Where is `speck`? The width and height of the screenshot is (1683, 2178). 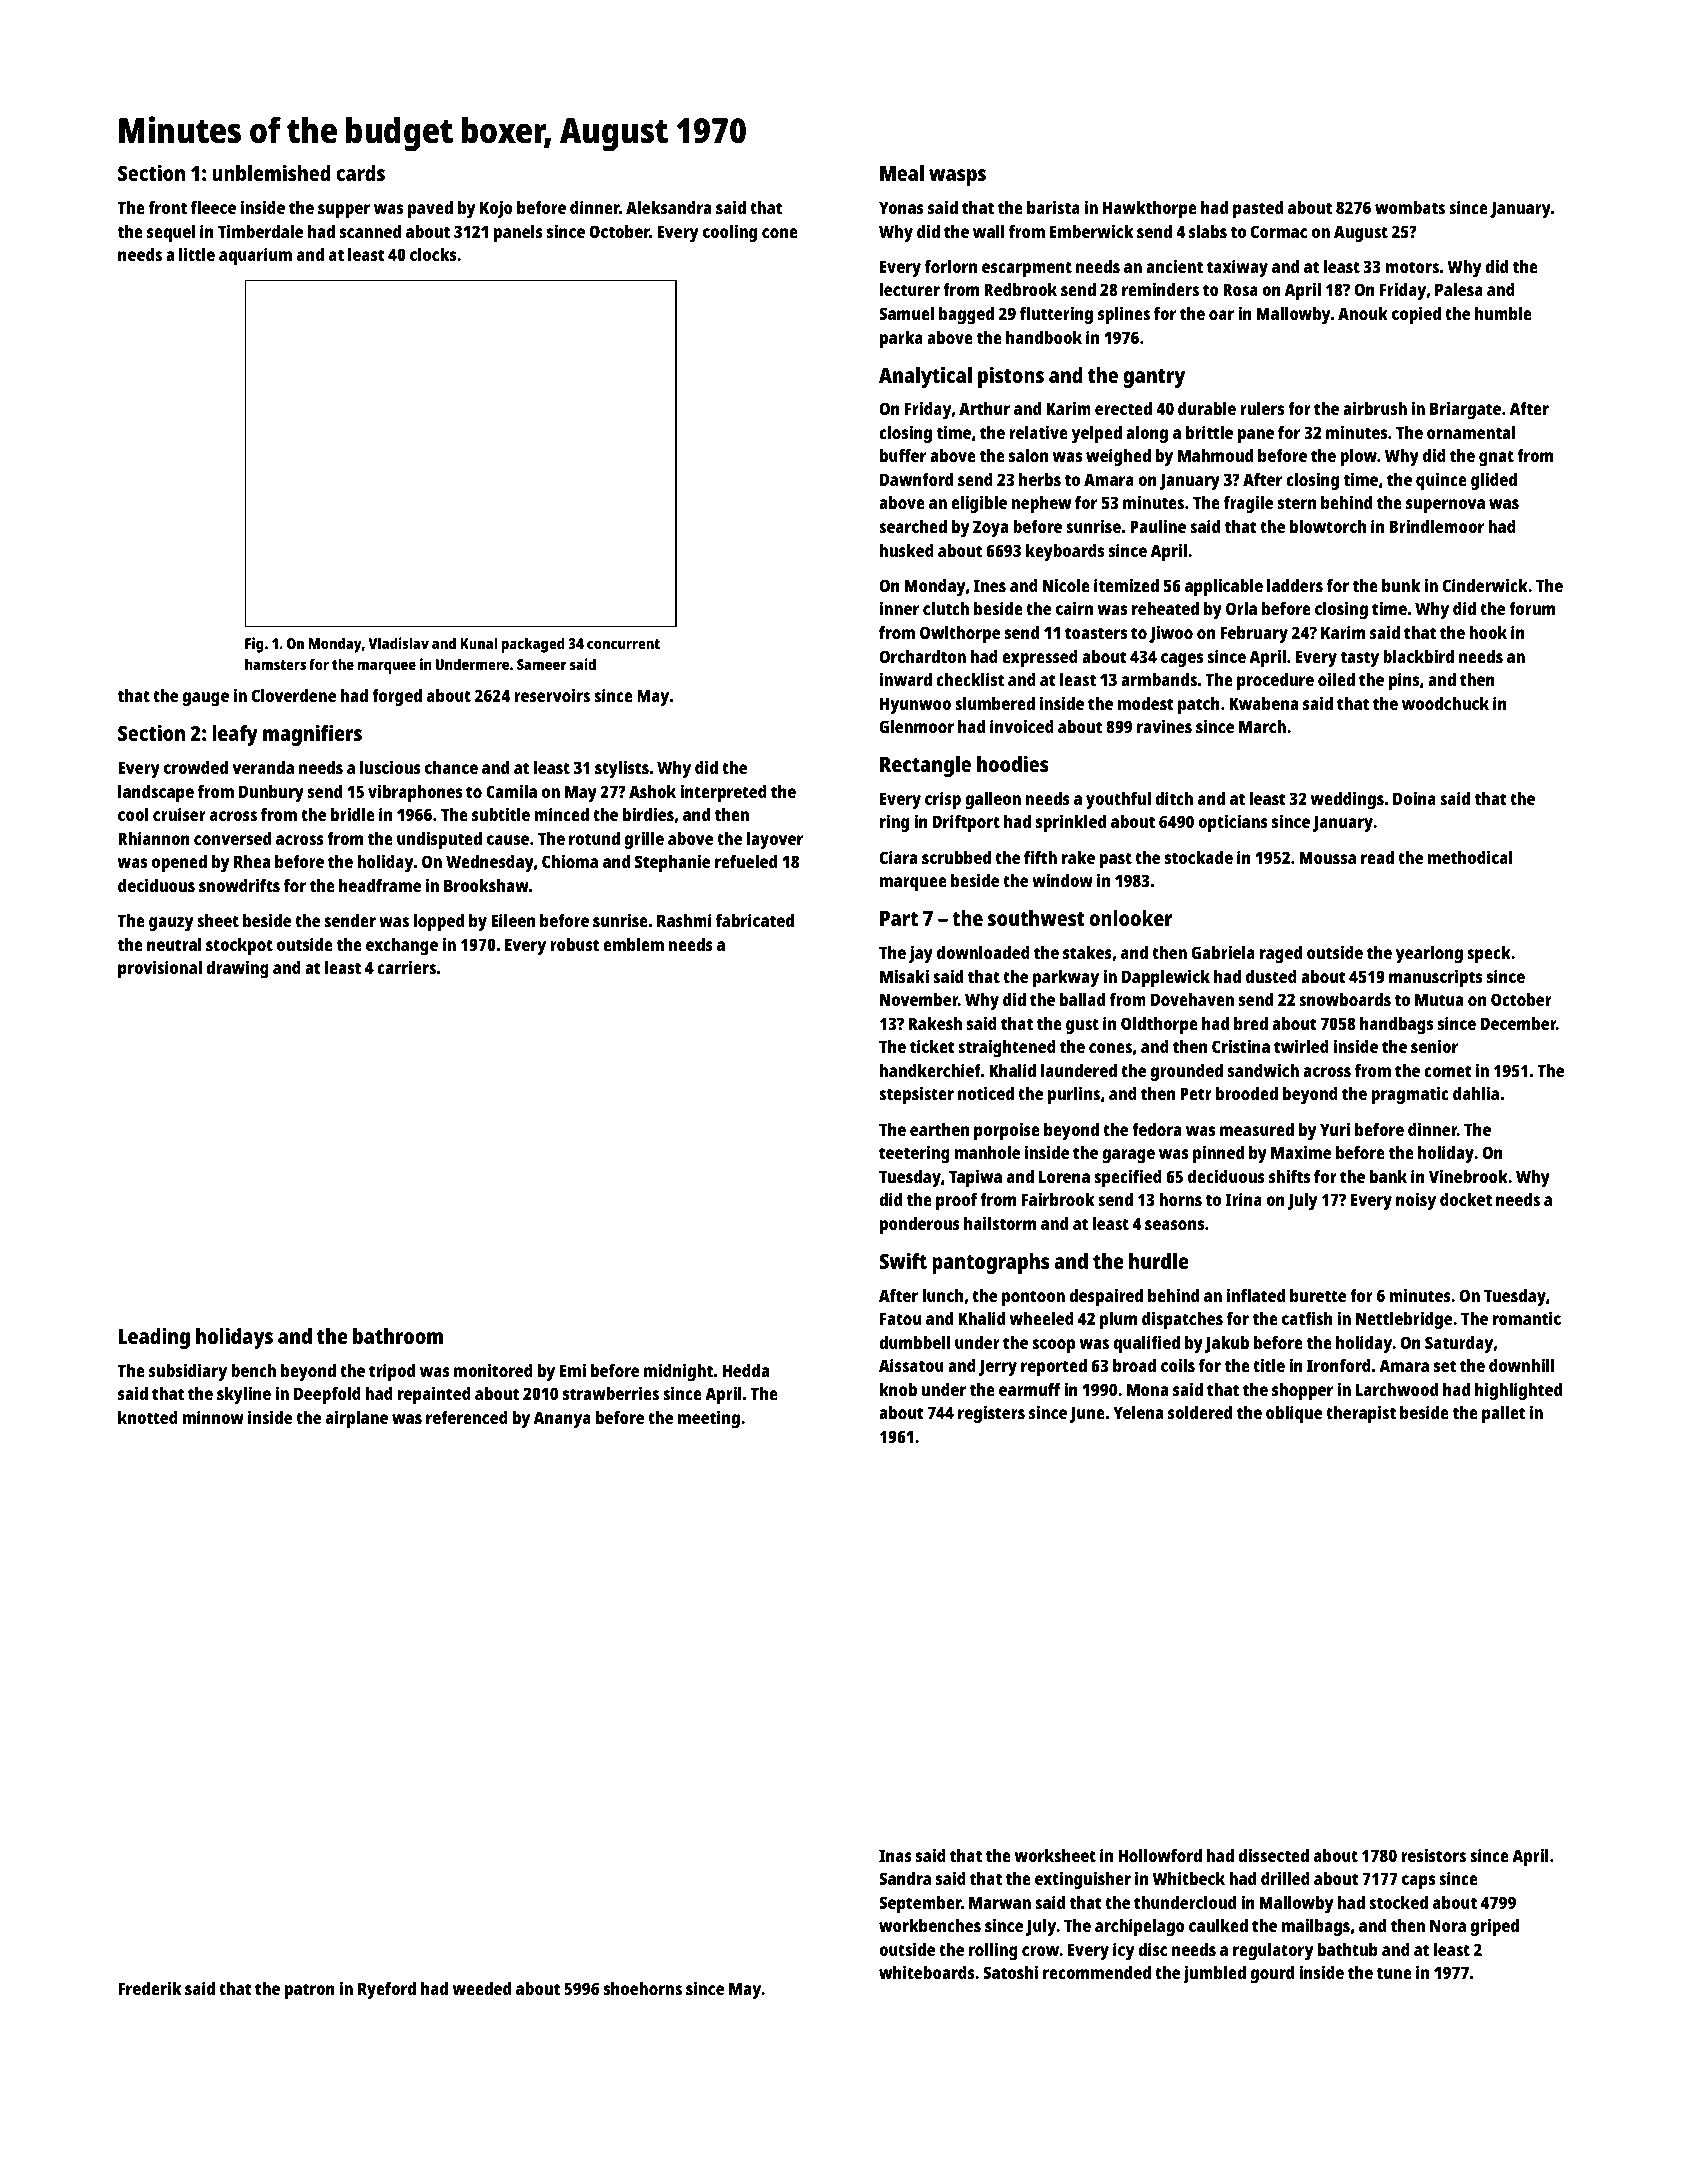
speck is located at coordinates (1489, 954).
